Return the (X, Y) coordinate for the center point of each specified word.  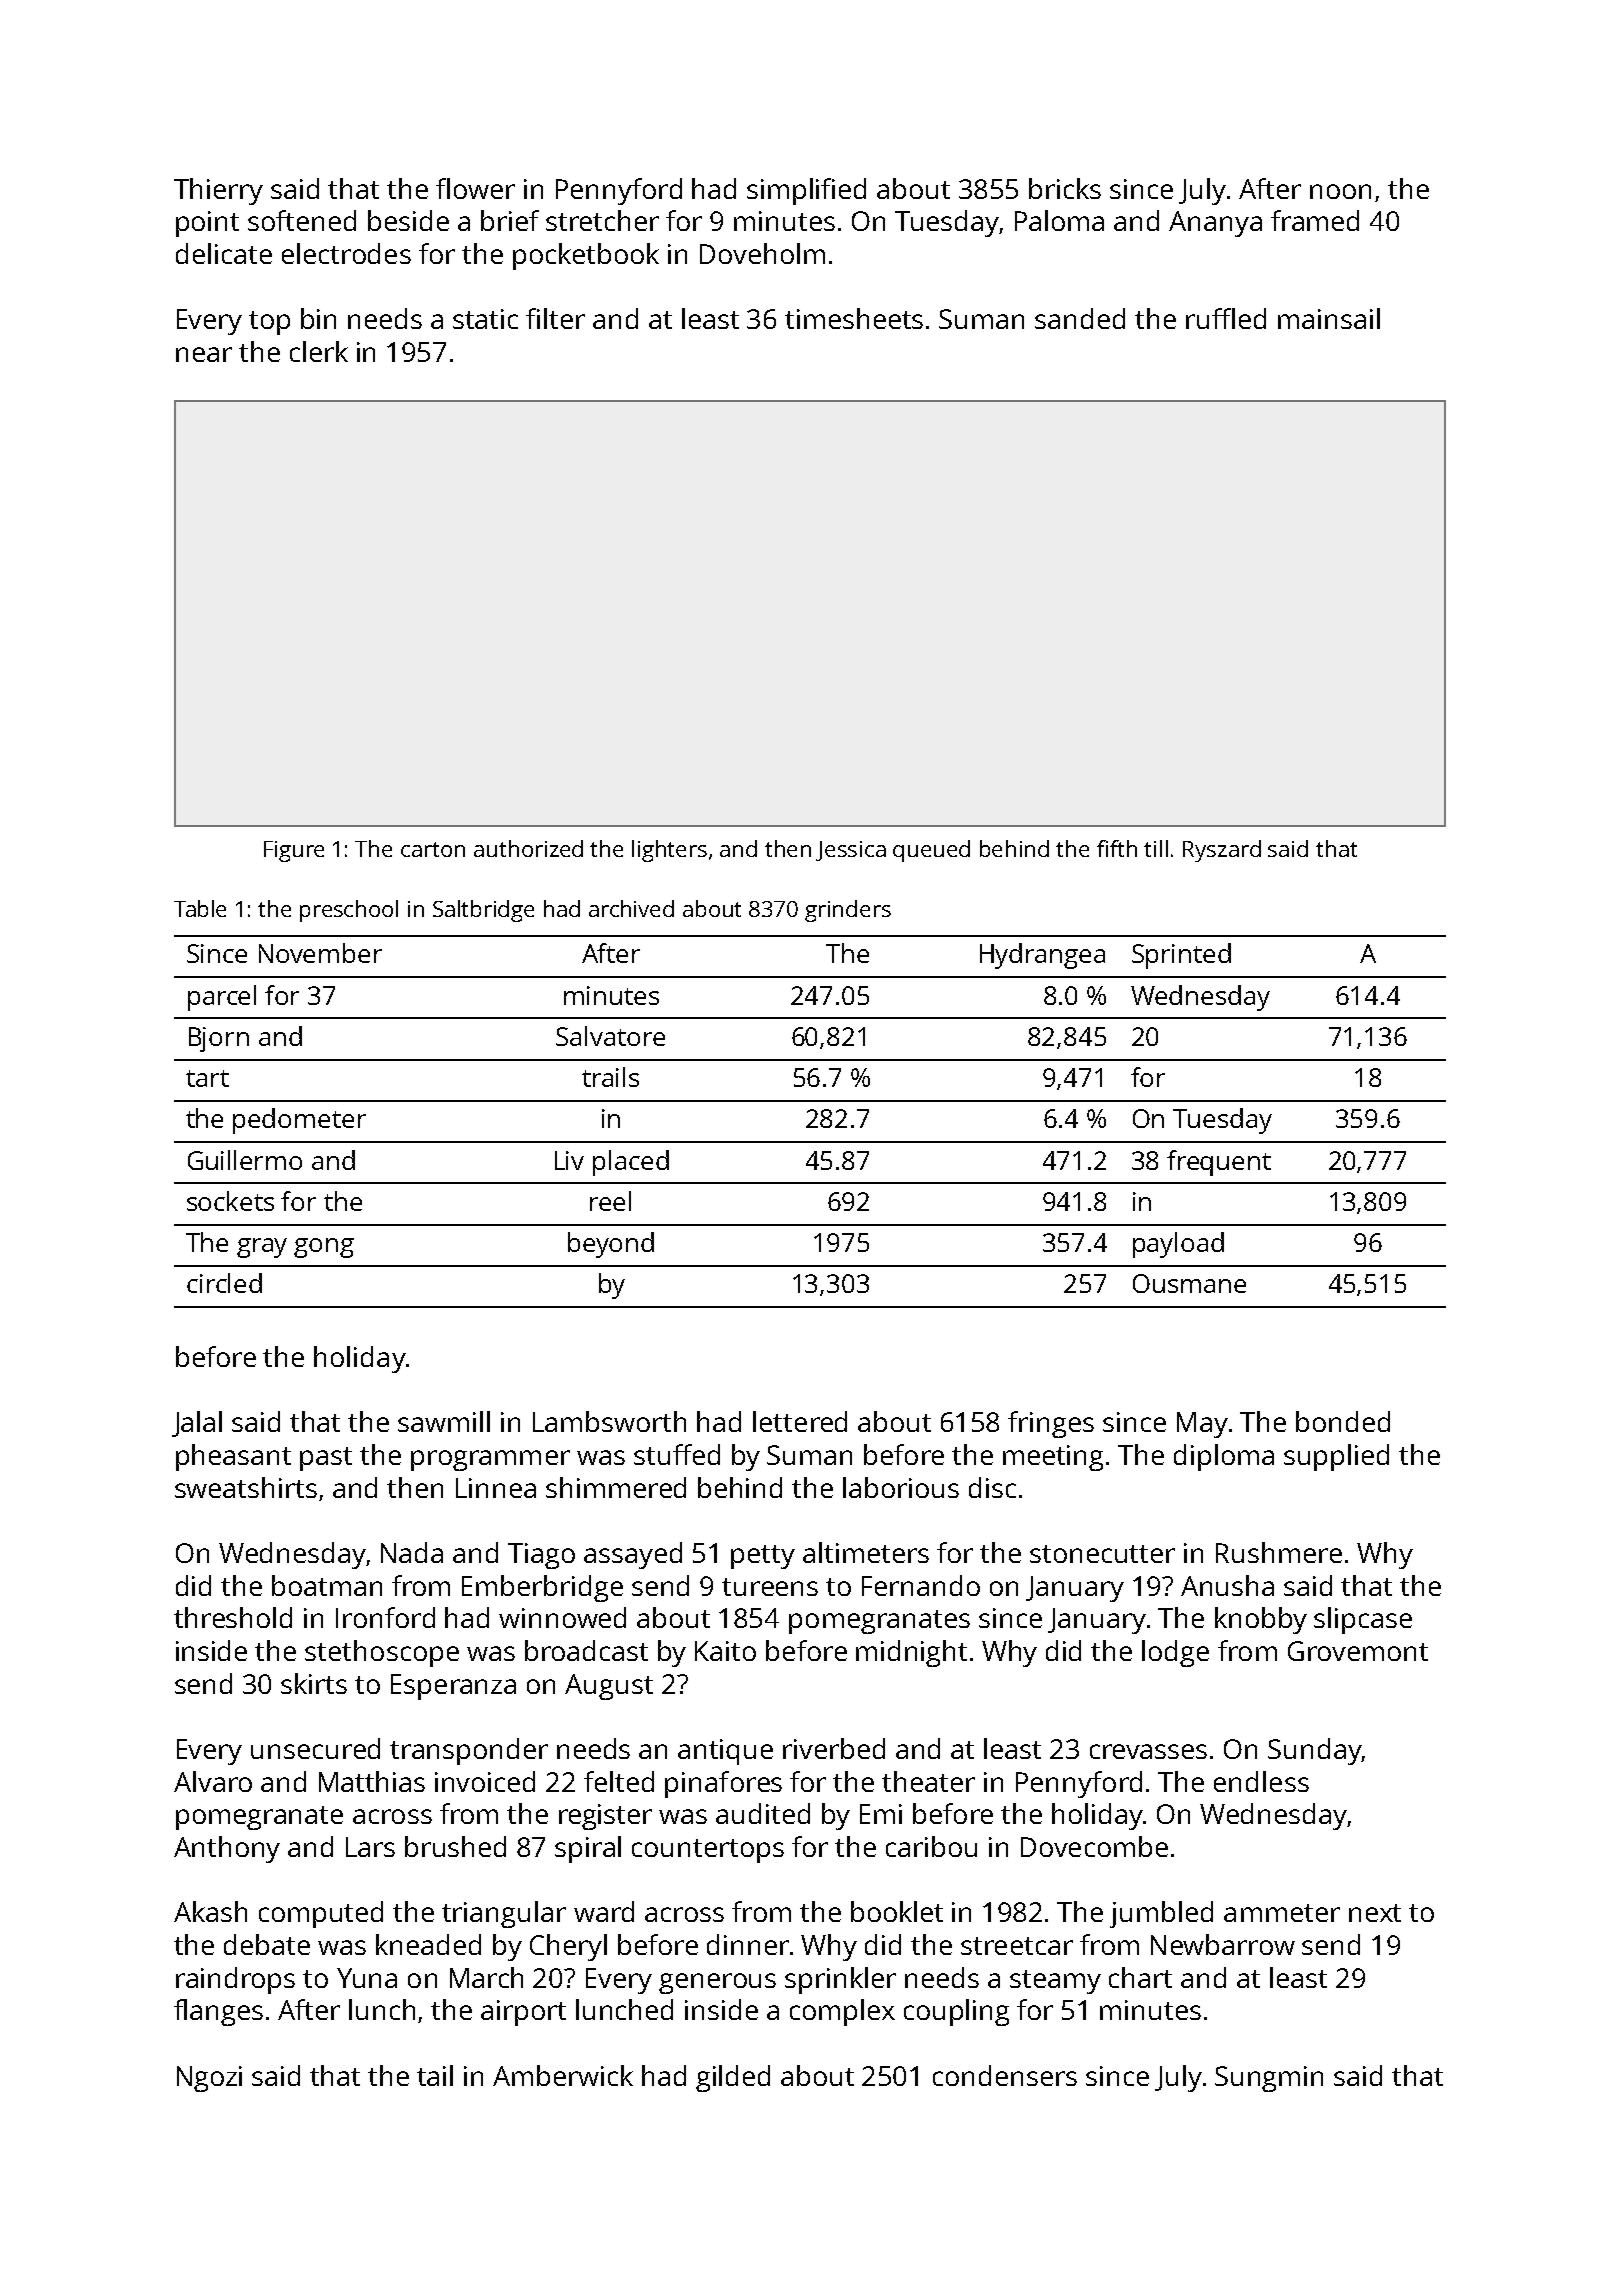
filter (555, 318)
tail (435, 2075)
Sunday (1315, 1751)
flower (475, 188)
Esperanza (453, 1687)
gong (324, 1248)
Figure (294, 851)
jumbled (1161, 1914)
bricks (1065, 188)
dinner (748, 1944)
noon (1340, 191)
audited (763, 1813)
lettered (800, 1421)
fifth (1117, 848)
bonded (1343, 1421)
